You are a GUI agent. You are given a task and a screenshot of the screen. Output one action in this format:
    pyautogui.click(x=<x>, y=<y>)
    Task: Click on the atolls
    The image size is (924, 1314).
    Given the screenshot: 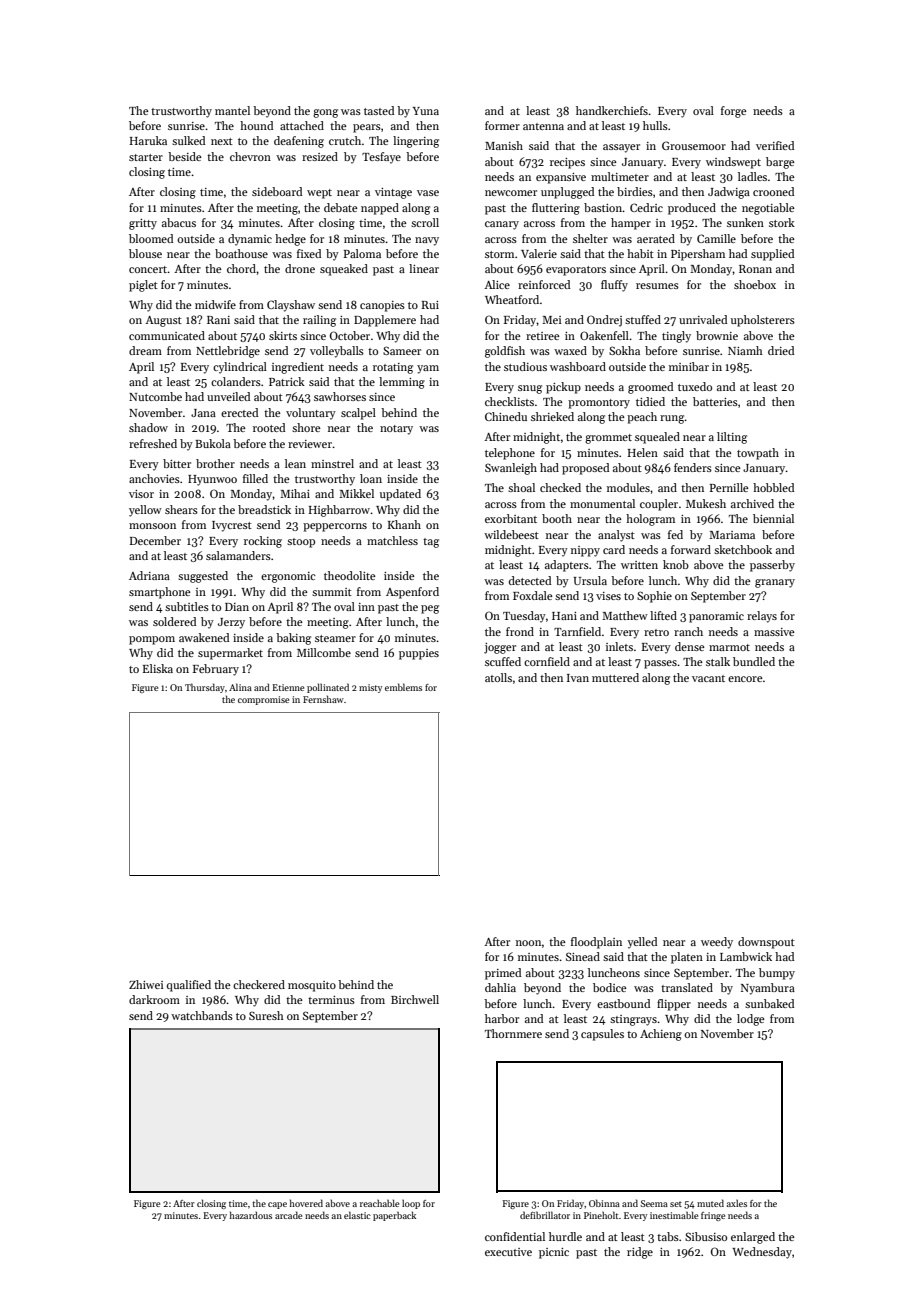 What is the action you would take?
    pyautogui.click(x=498, y=677)
